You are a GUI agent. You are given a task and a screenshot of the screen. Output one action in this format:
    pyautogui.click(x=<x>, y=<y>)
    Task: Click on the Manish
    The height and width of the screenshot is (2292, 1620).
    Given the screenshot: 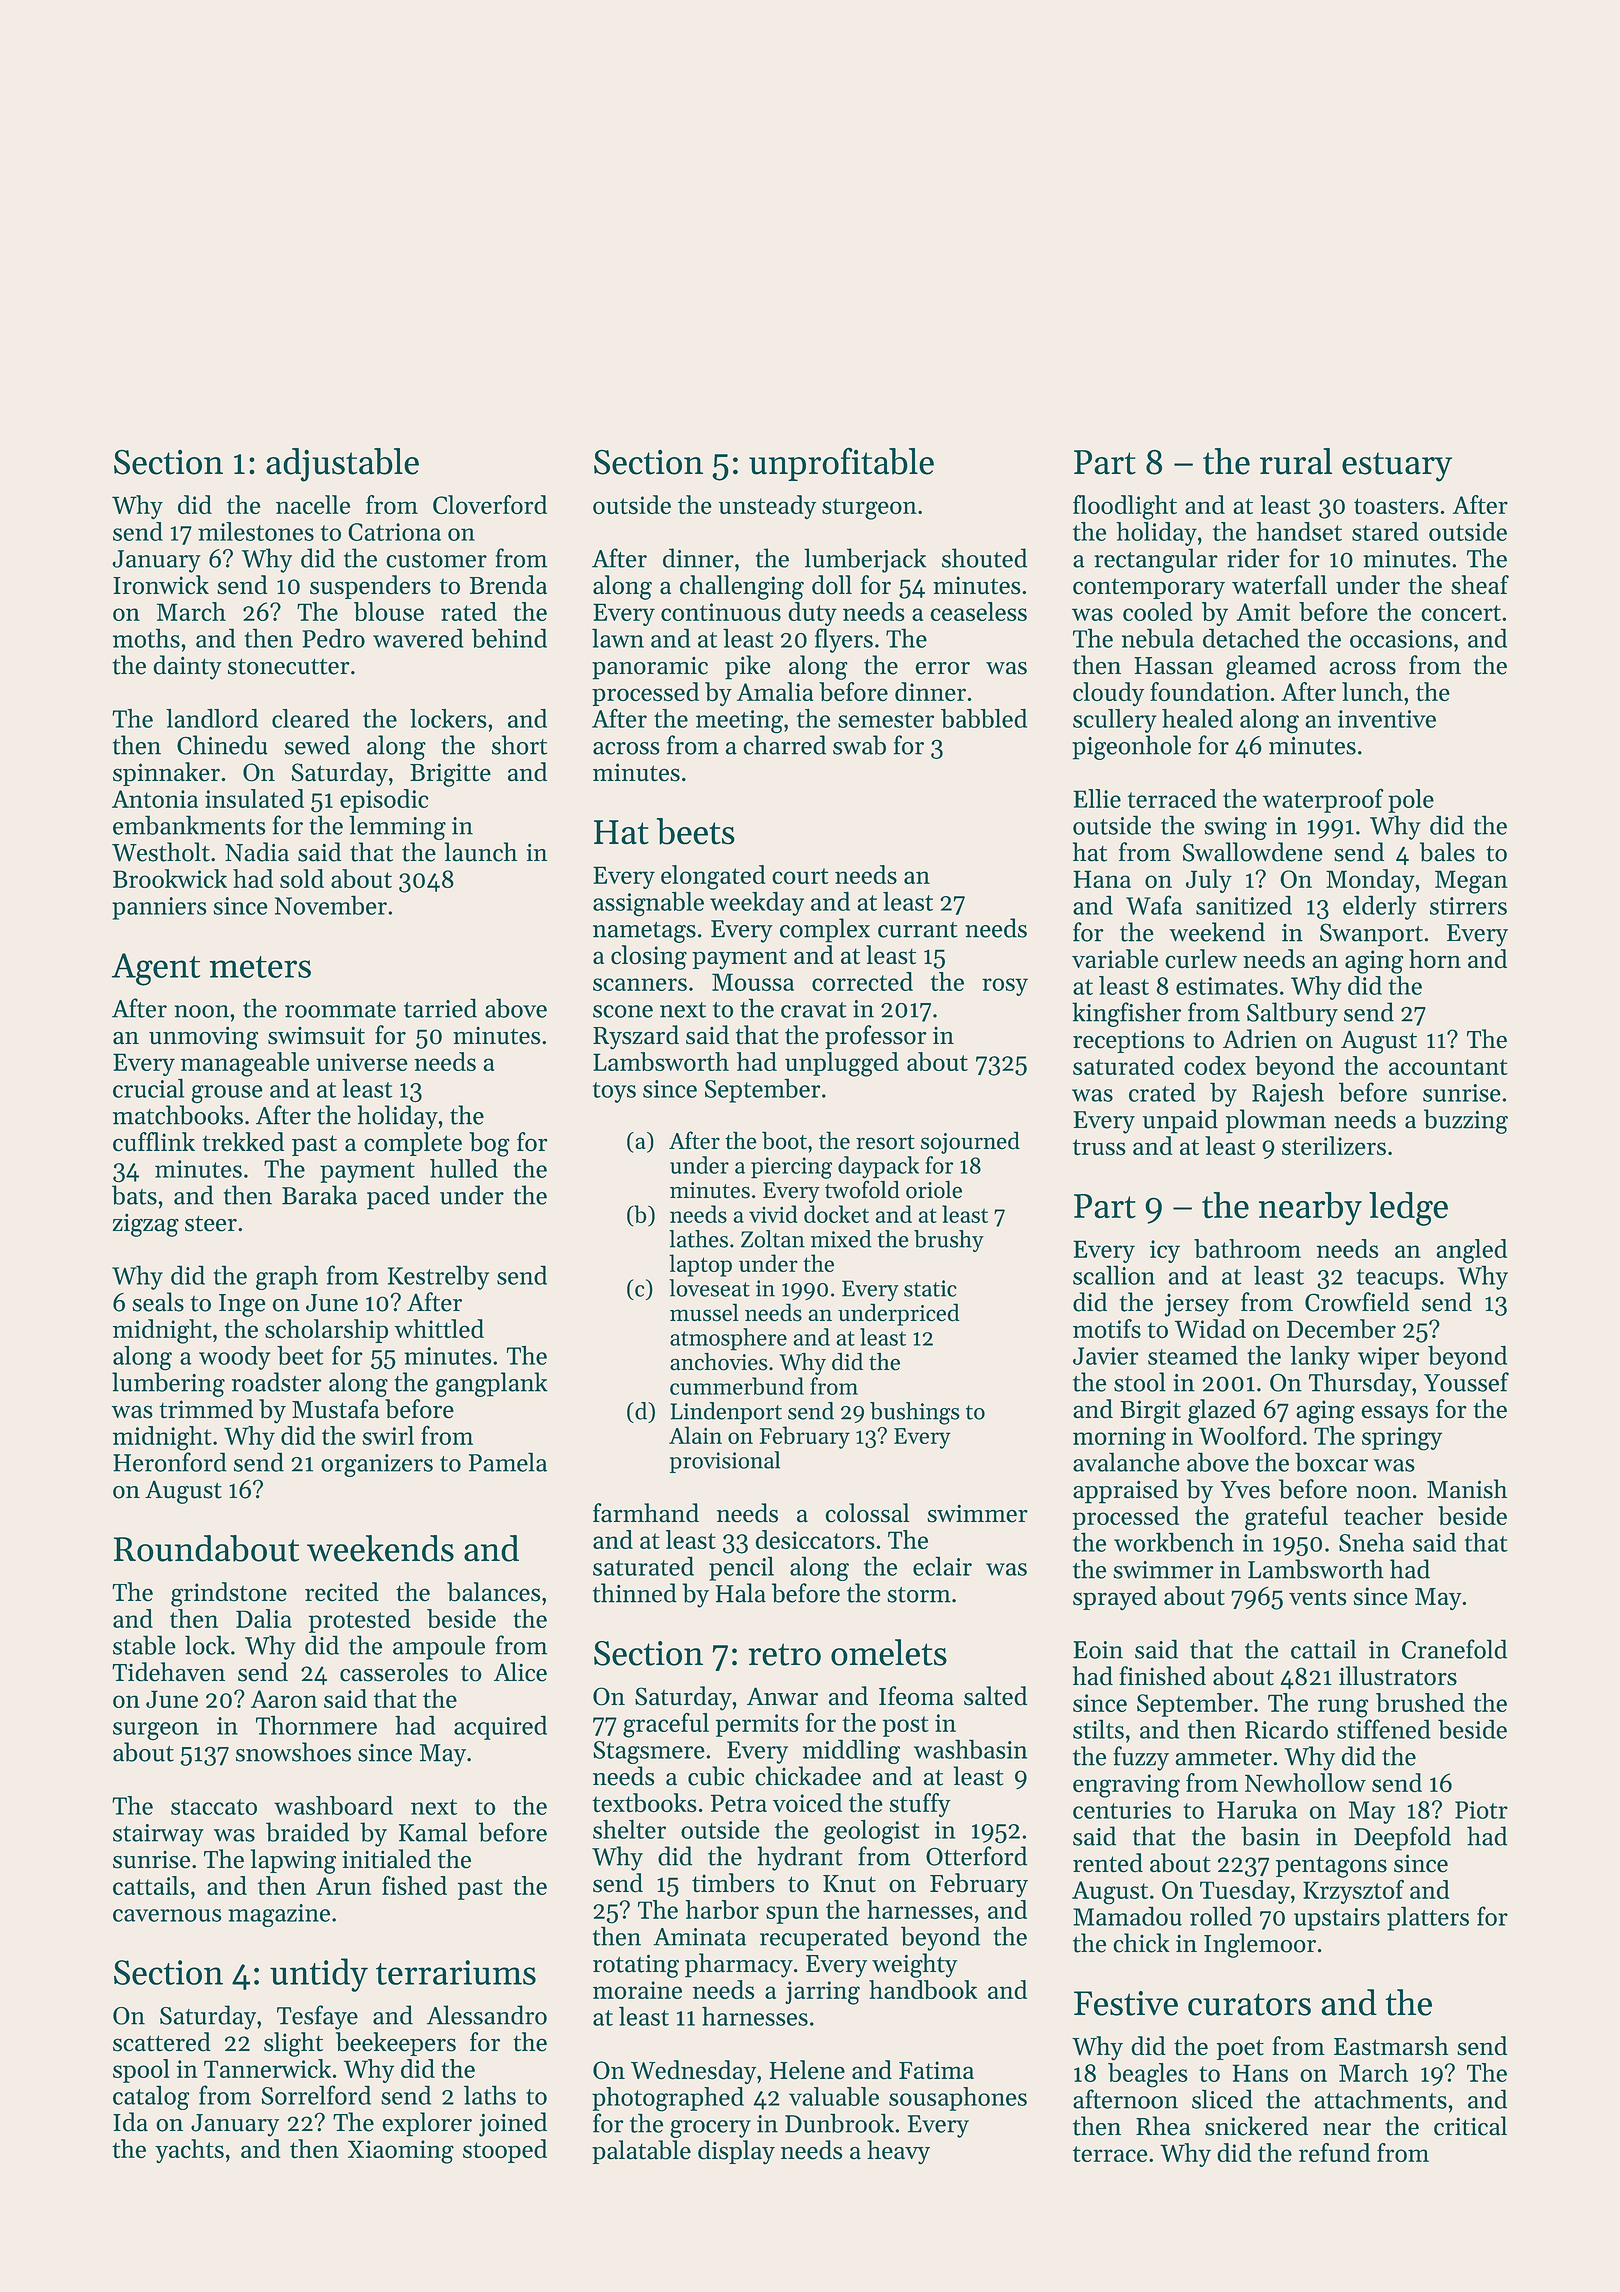 What is the action you would take?
    pyautogui.click(x=1467, y=1489)
